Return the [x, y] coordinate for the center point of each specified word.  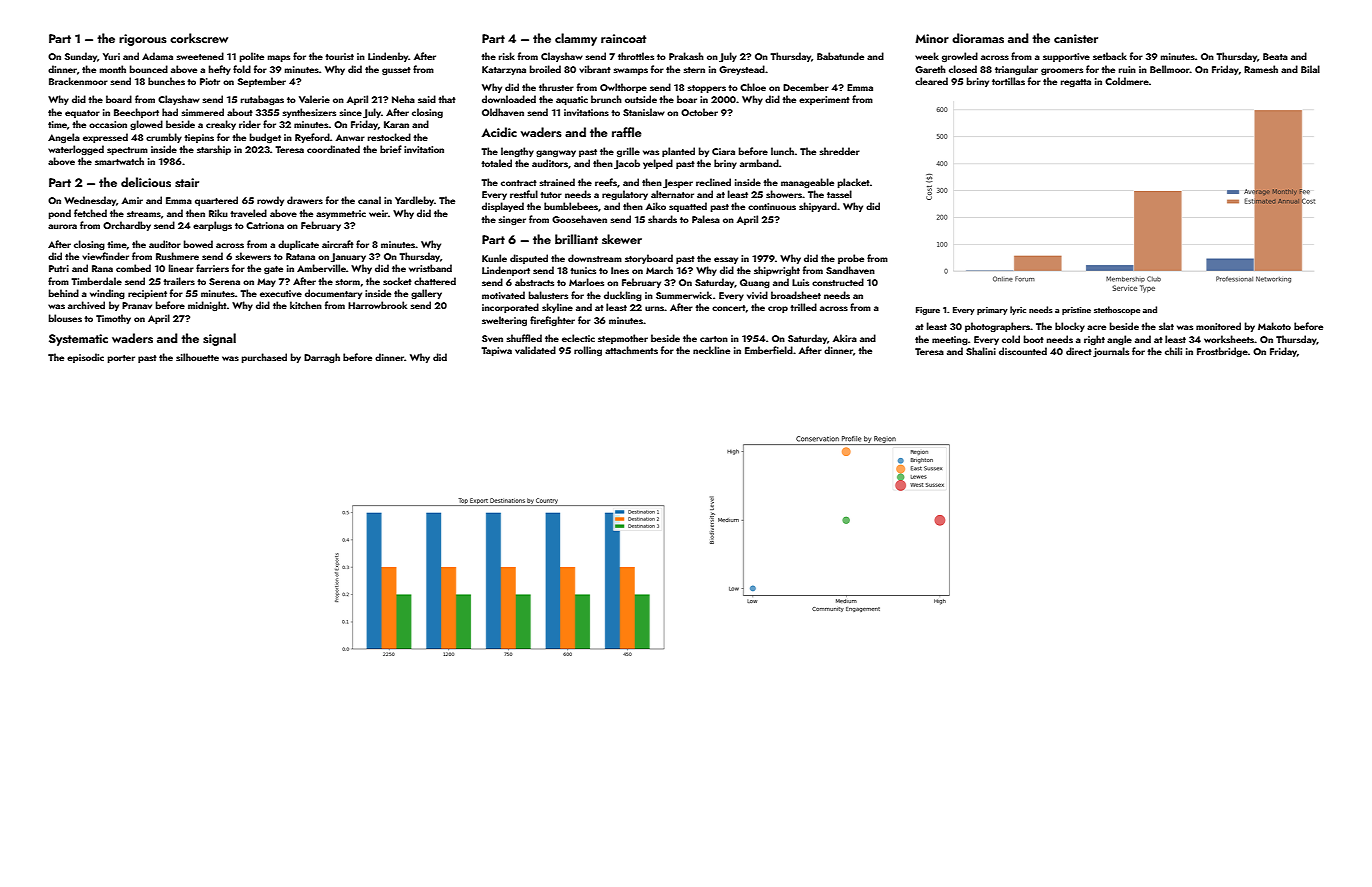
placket [854, 183]
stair [187, 182]
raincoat [623, 38]
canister [1076, 38]
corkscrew [199, 38]
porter [121, 359]
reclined [713, 182]
